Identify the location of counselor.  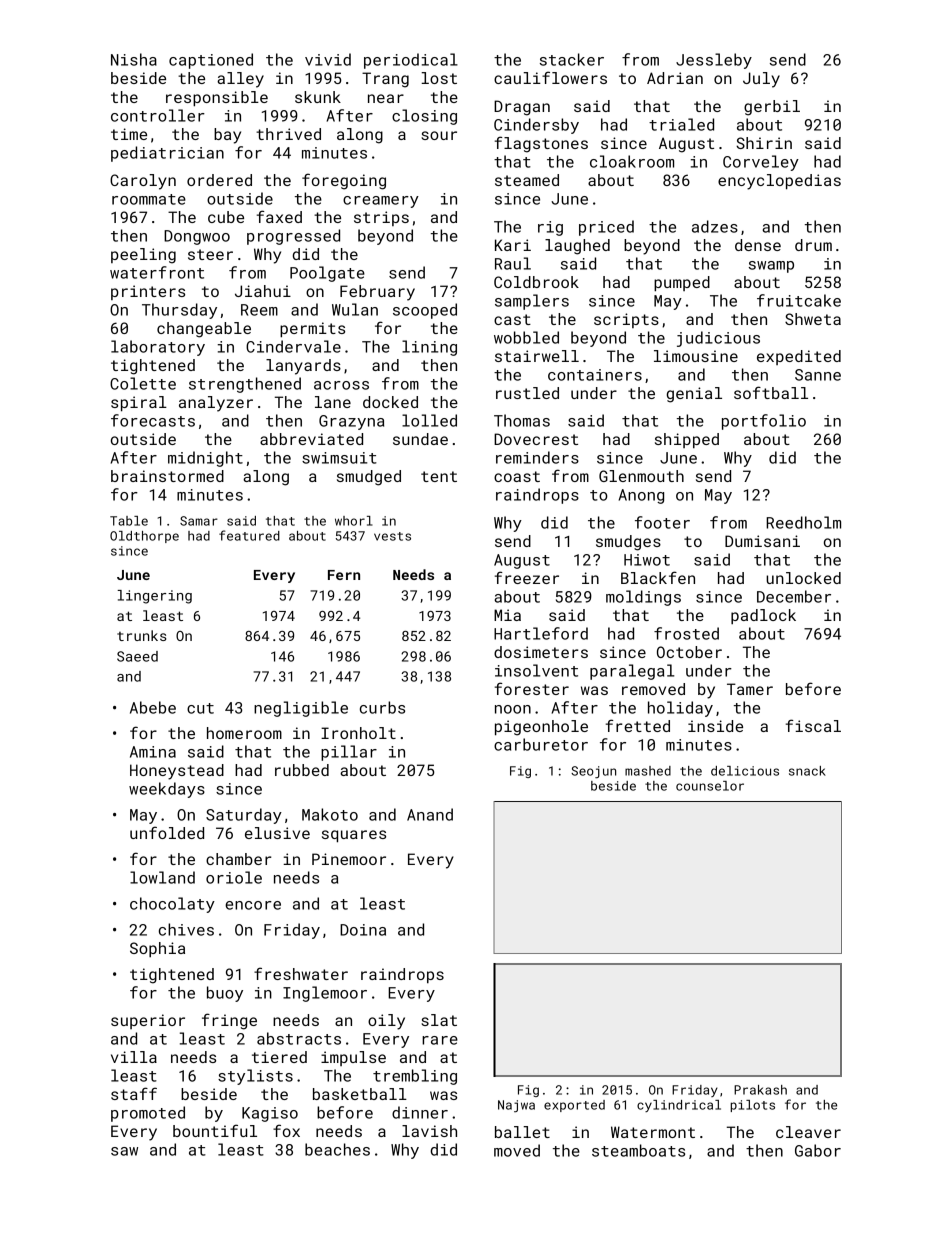
(710, 786).
